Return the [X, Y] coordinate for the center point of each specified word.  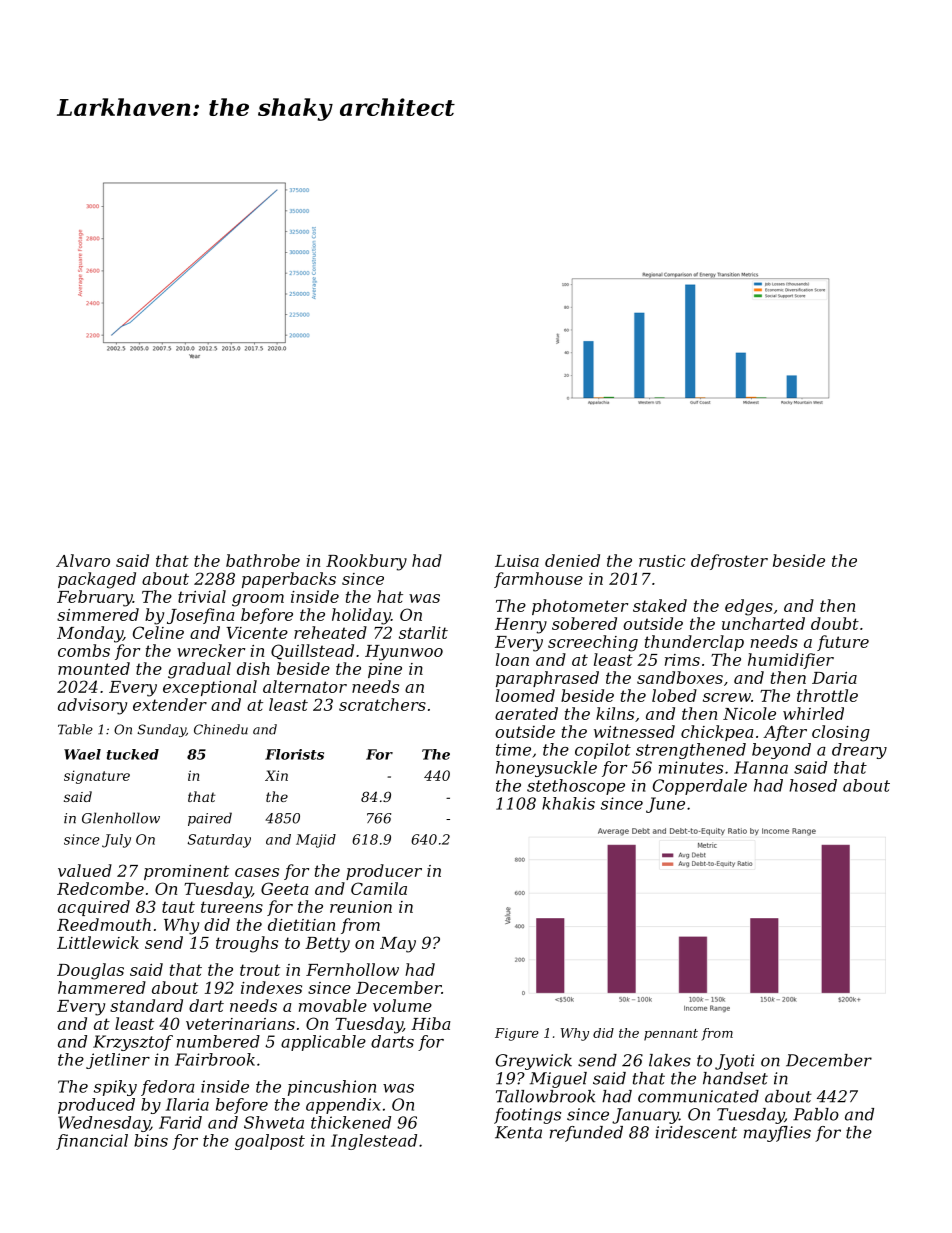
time [513, 749]
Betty [327, 945]
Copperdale [700, 787]
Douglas [90, 971]
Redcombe [100, 888]
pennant [671, 1035]
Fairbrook [215, 1059]
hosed [813, 785]
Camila [379, 888]
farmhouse [538, 580]
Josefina [201, 616]
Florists [294, 754]
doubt [835, 623]
